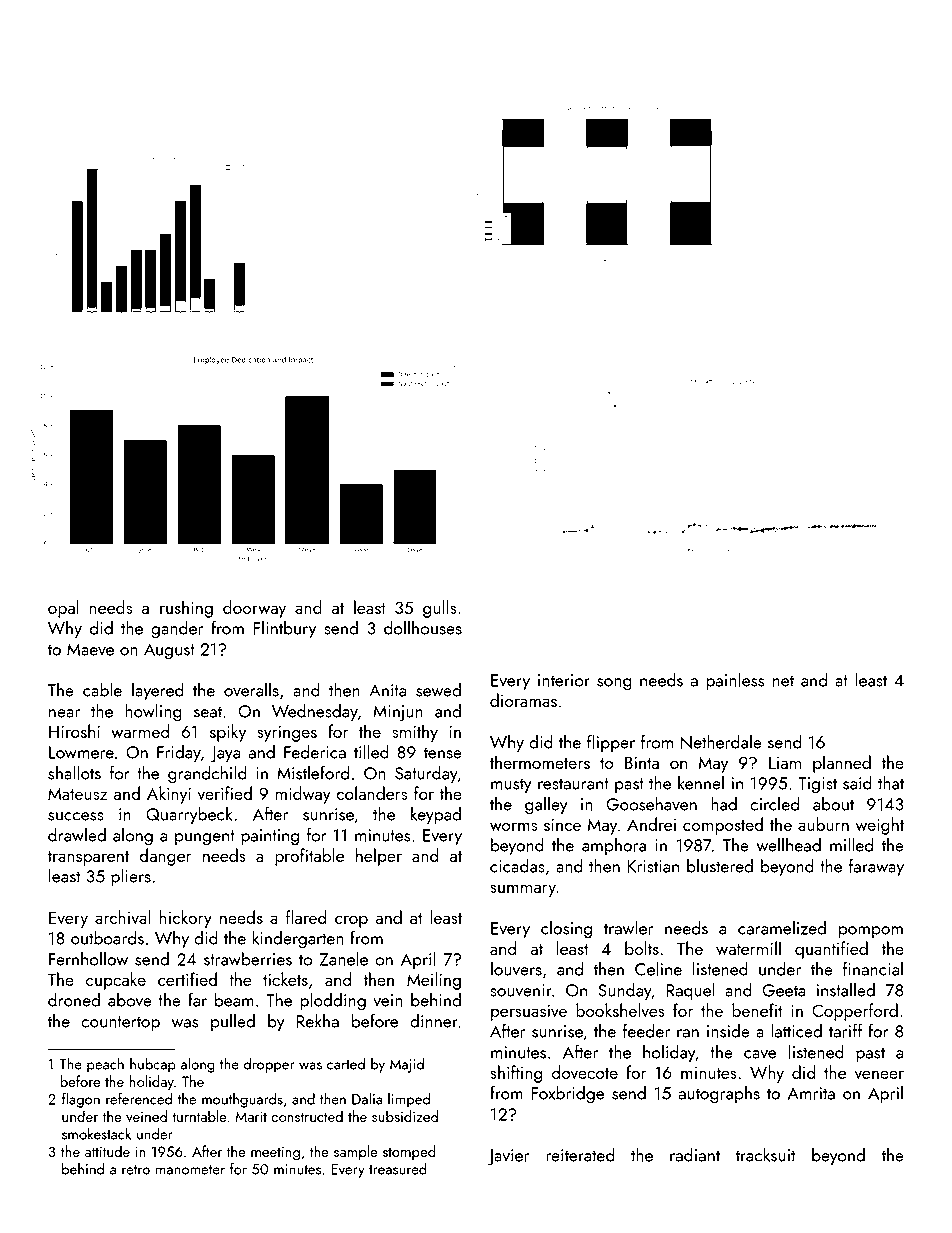 Image resolution: width=952 pixels, height=1233 pixels. Describe the element at coordinates (876, 868) in the document. I see `faraway` at that location.
